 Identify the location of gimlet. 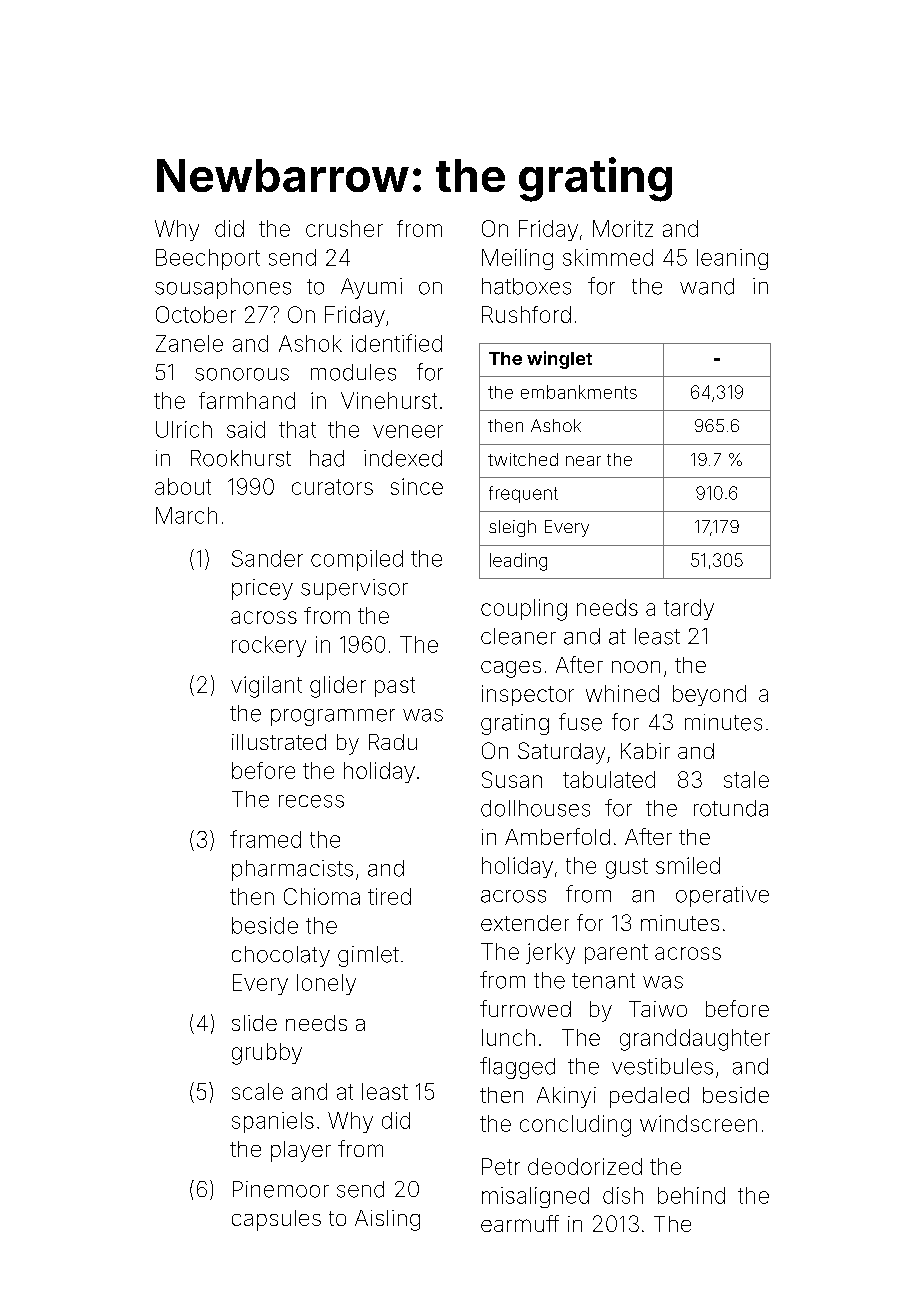
(368, 956).
